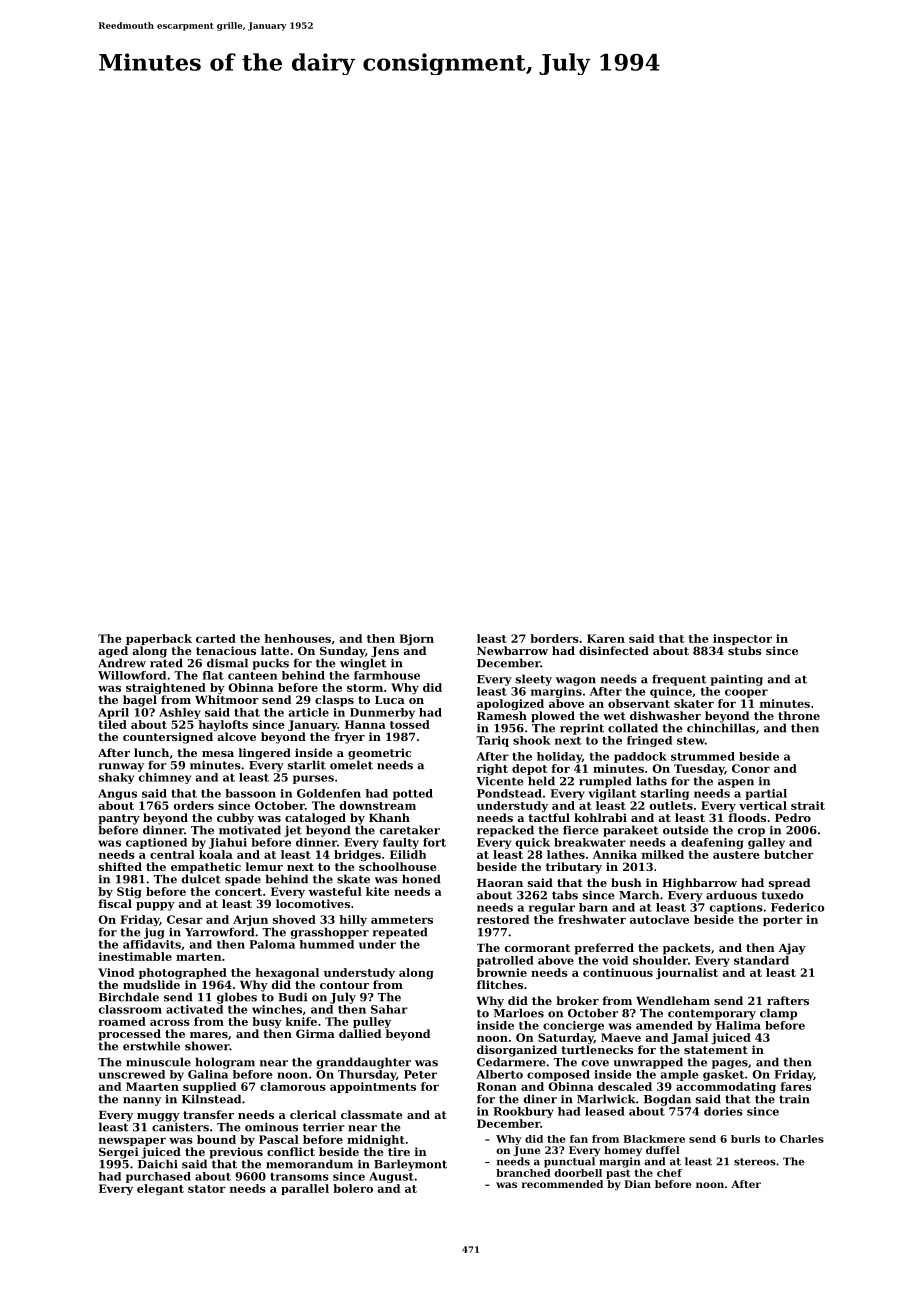  Describe the element at coordinates (736, 855) in the page. I see `austere` at that location.
